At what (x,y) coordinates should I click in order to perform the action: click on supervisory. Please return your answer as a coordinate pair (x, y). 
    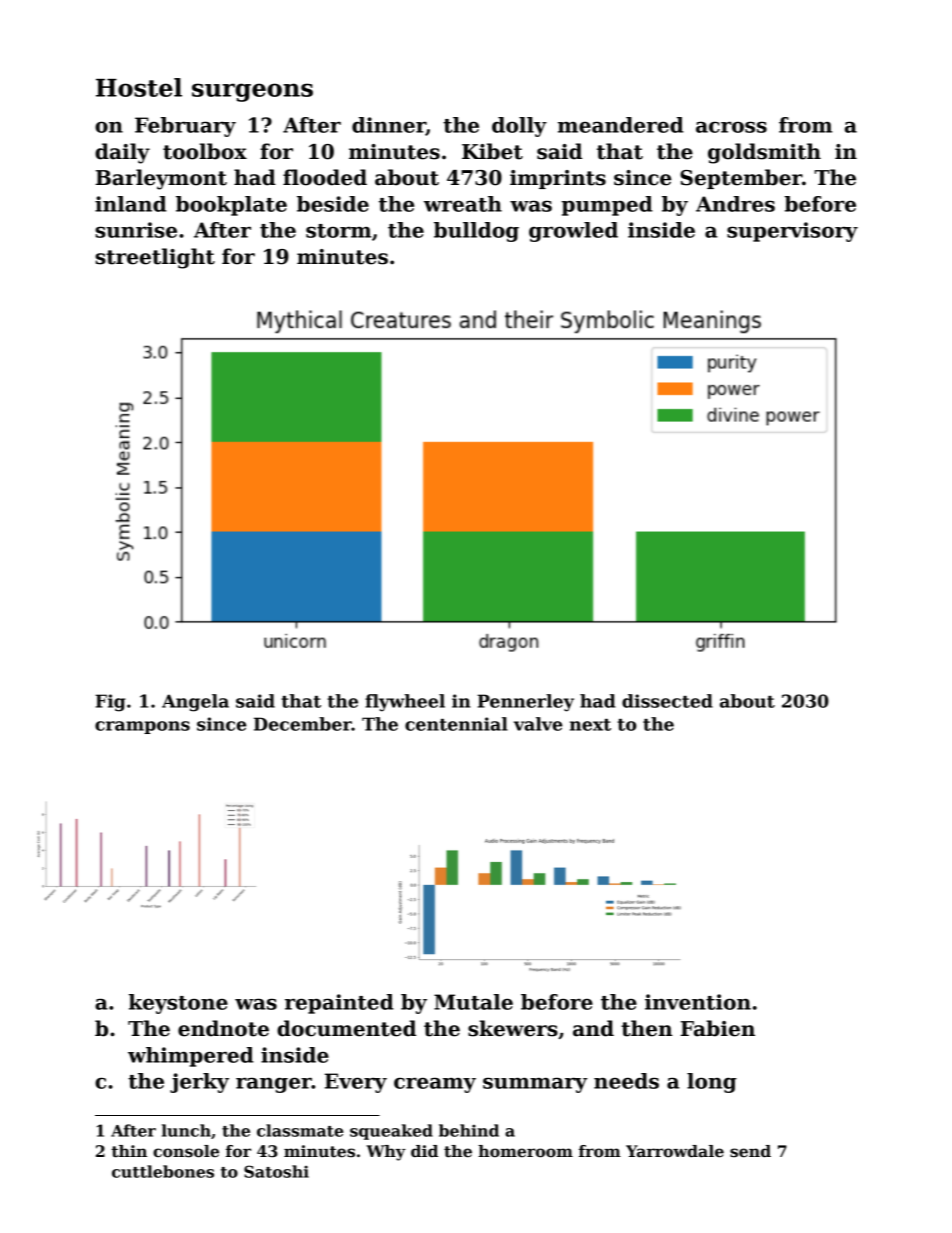
    Looking at the image, I should click on (792, 232).
